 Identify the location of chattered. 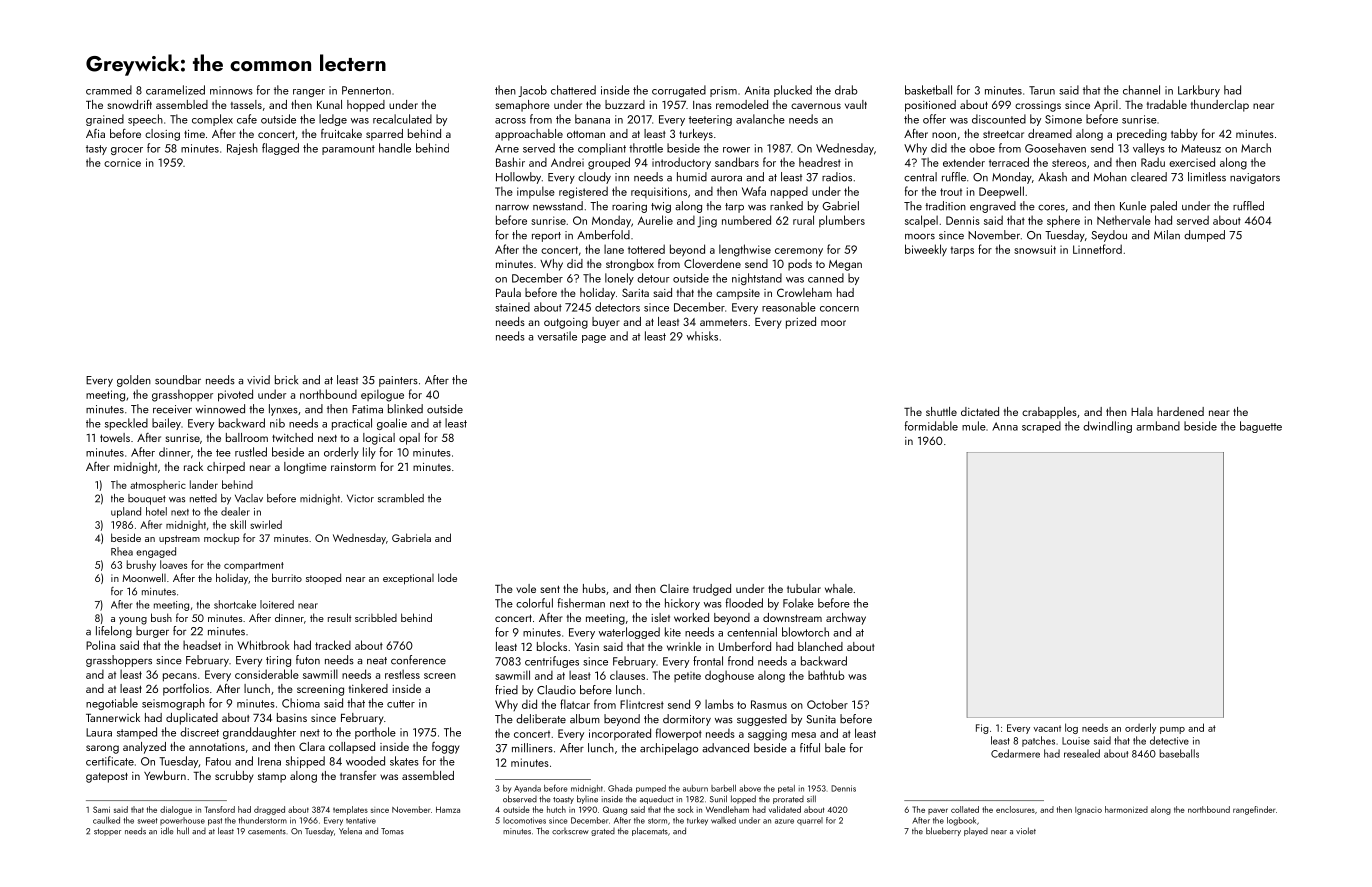
(573, 90).
